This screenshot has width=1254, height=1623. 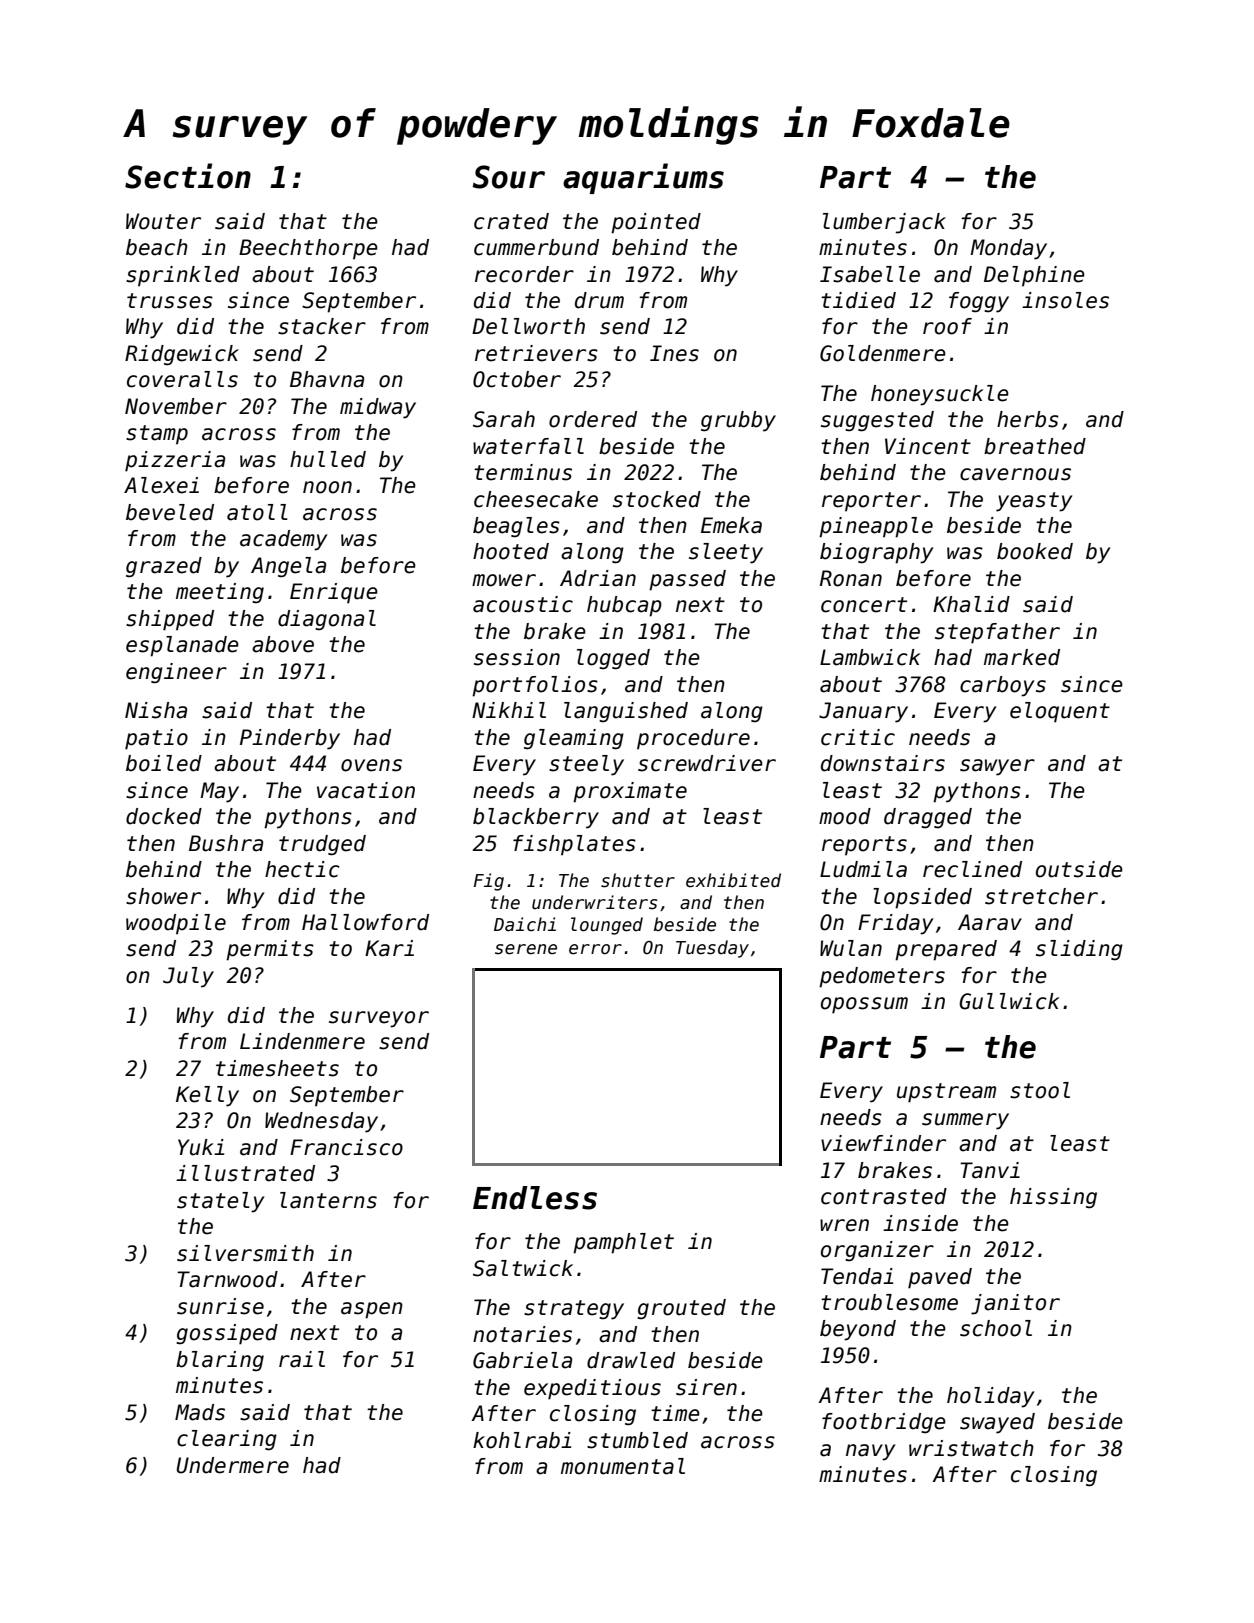 What do you see at coordinates (517, 379) in the screenshot?
I see `October` at bounding box center [517, 379].
